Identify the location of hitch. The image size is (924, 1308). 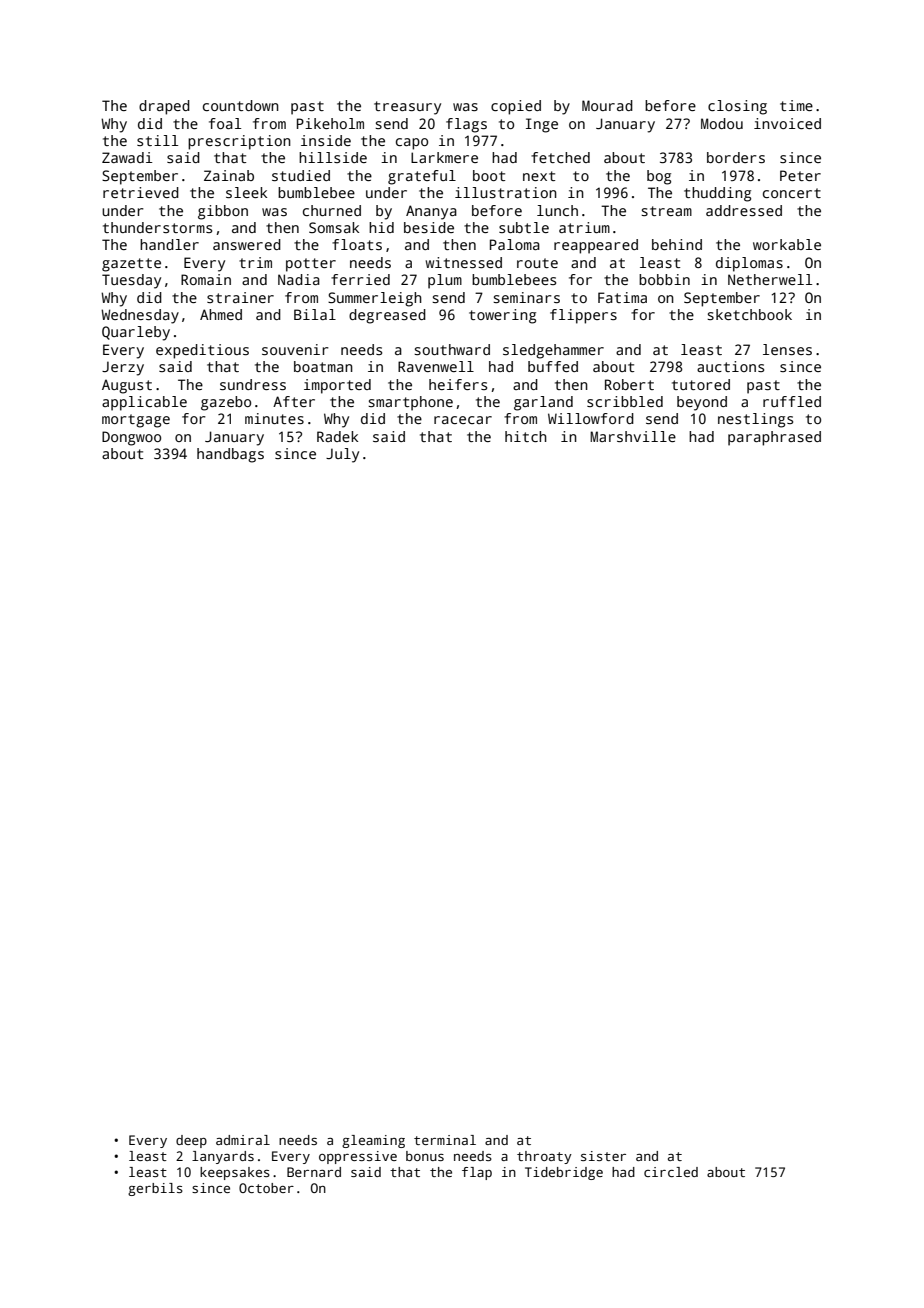
(526, 436).
